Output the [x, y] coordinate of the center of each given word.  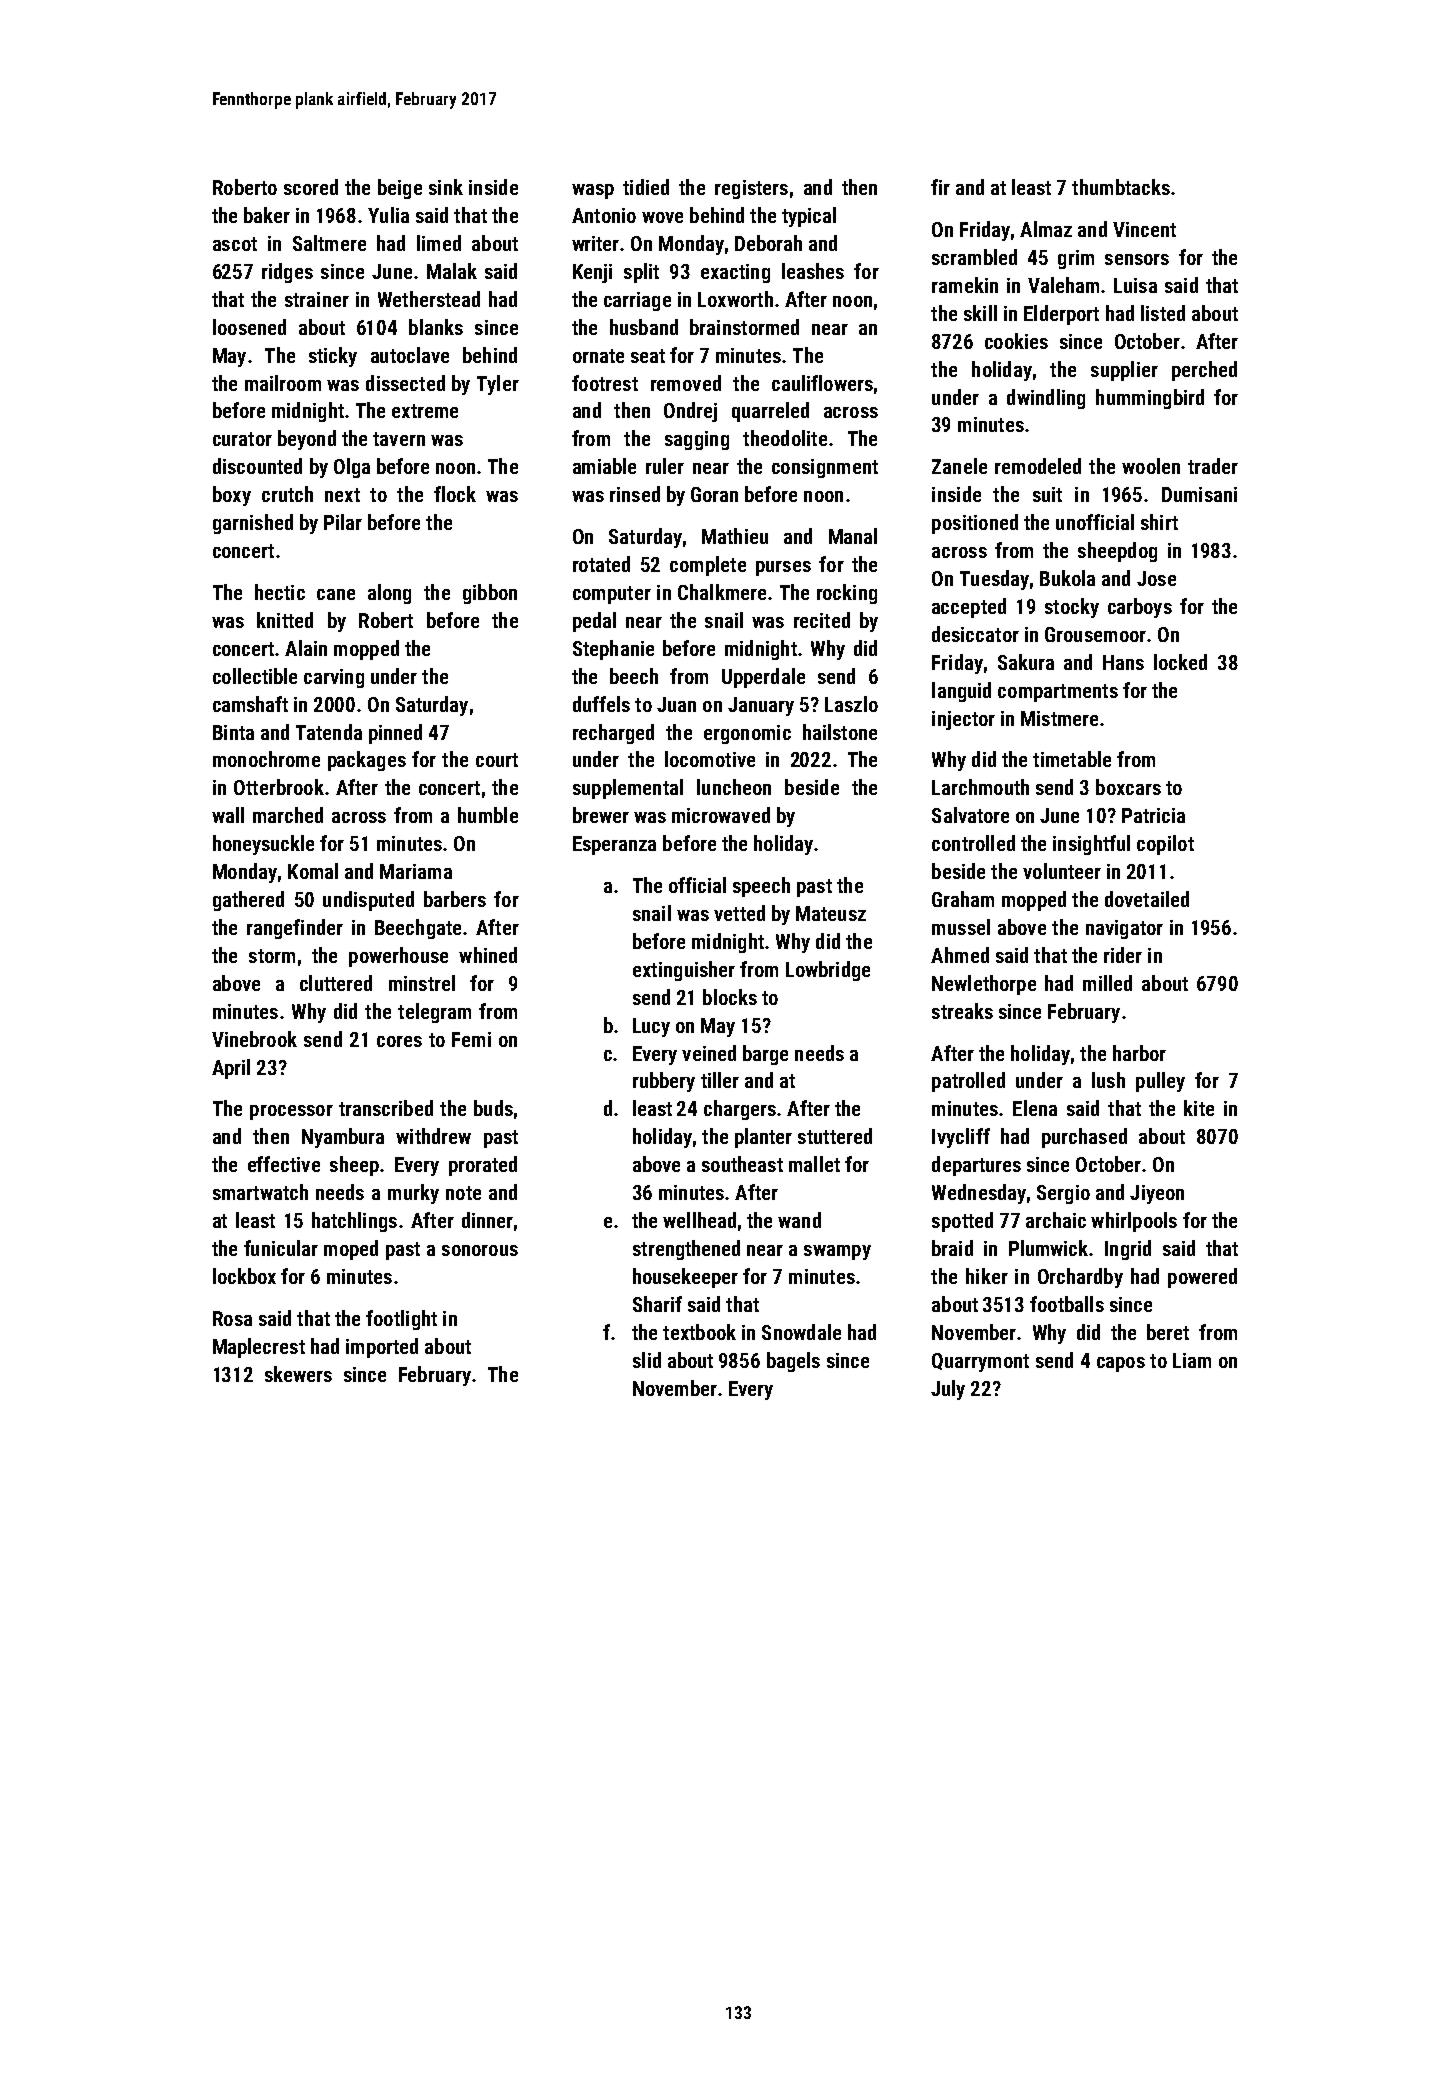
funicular [281, 1248]
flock [455, 494]
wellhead [699, 1220]
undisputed [368, 901]
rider [1123, 955]
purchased [1084, 1138]
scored [311, 187]
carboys [1140, 608]
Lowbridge [828, 971]
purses [783, 568]
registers [751, 189]
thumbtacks [1121, 187]
